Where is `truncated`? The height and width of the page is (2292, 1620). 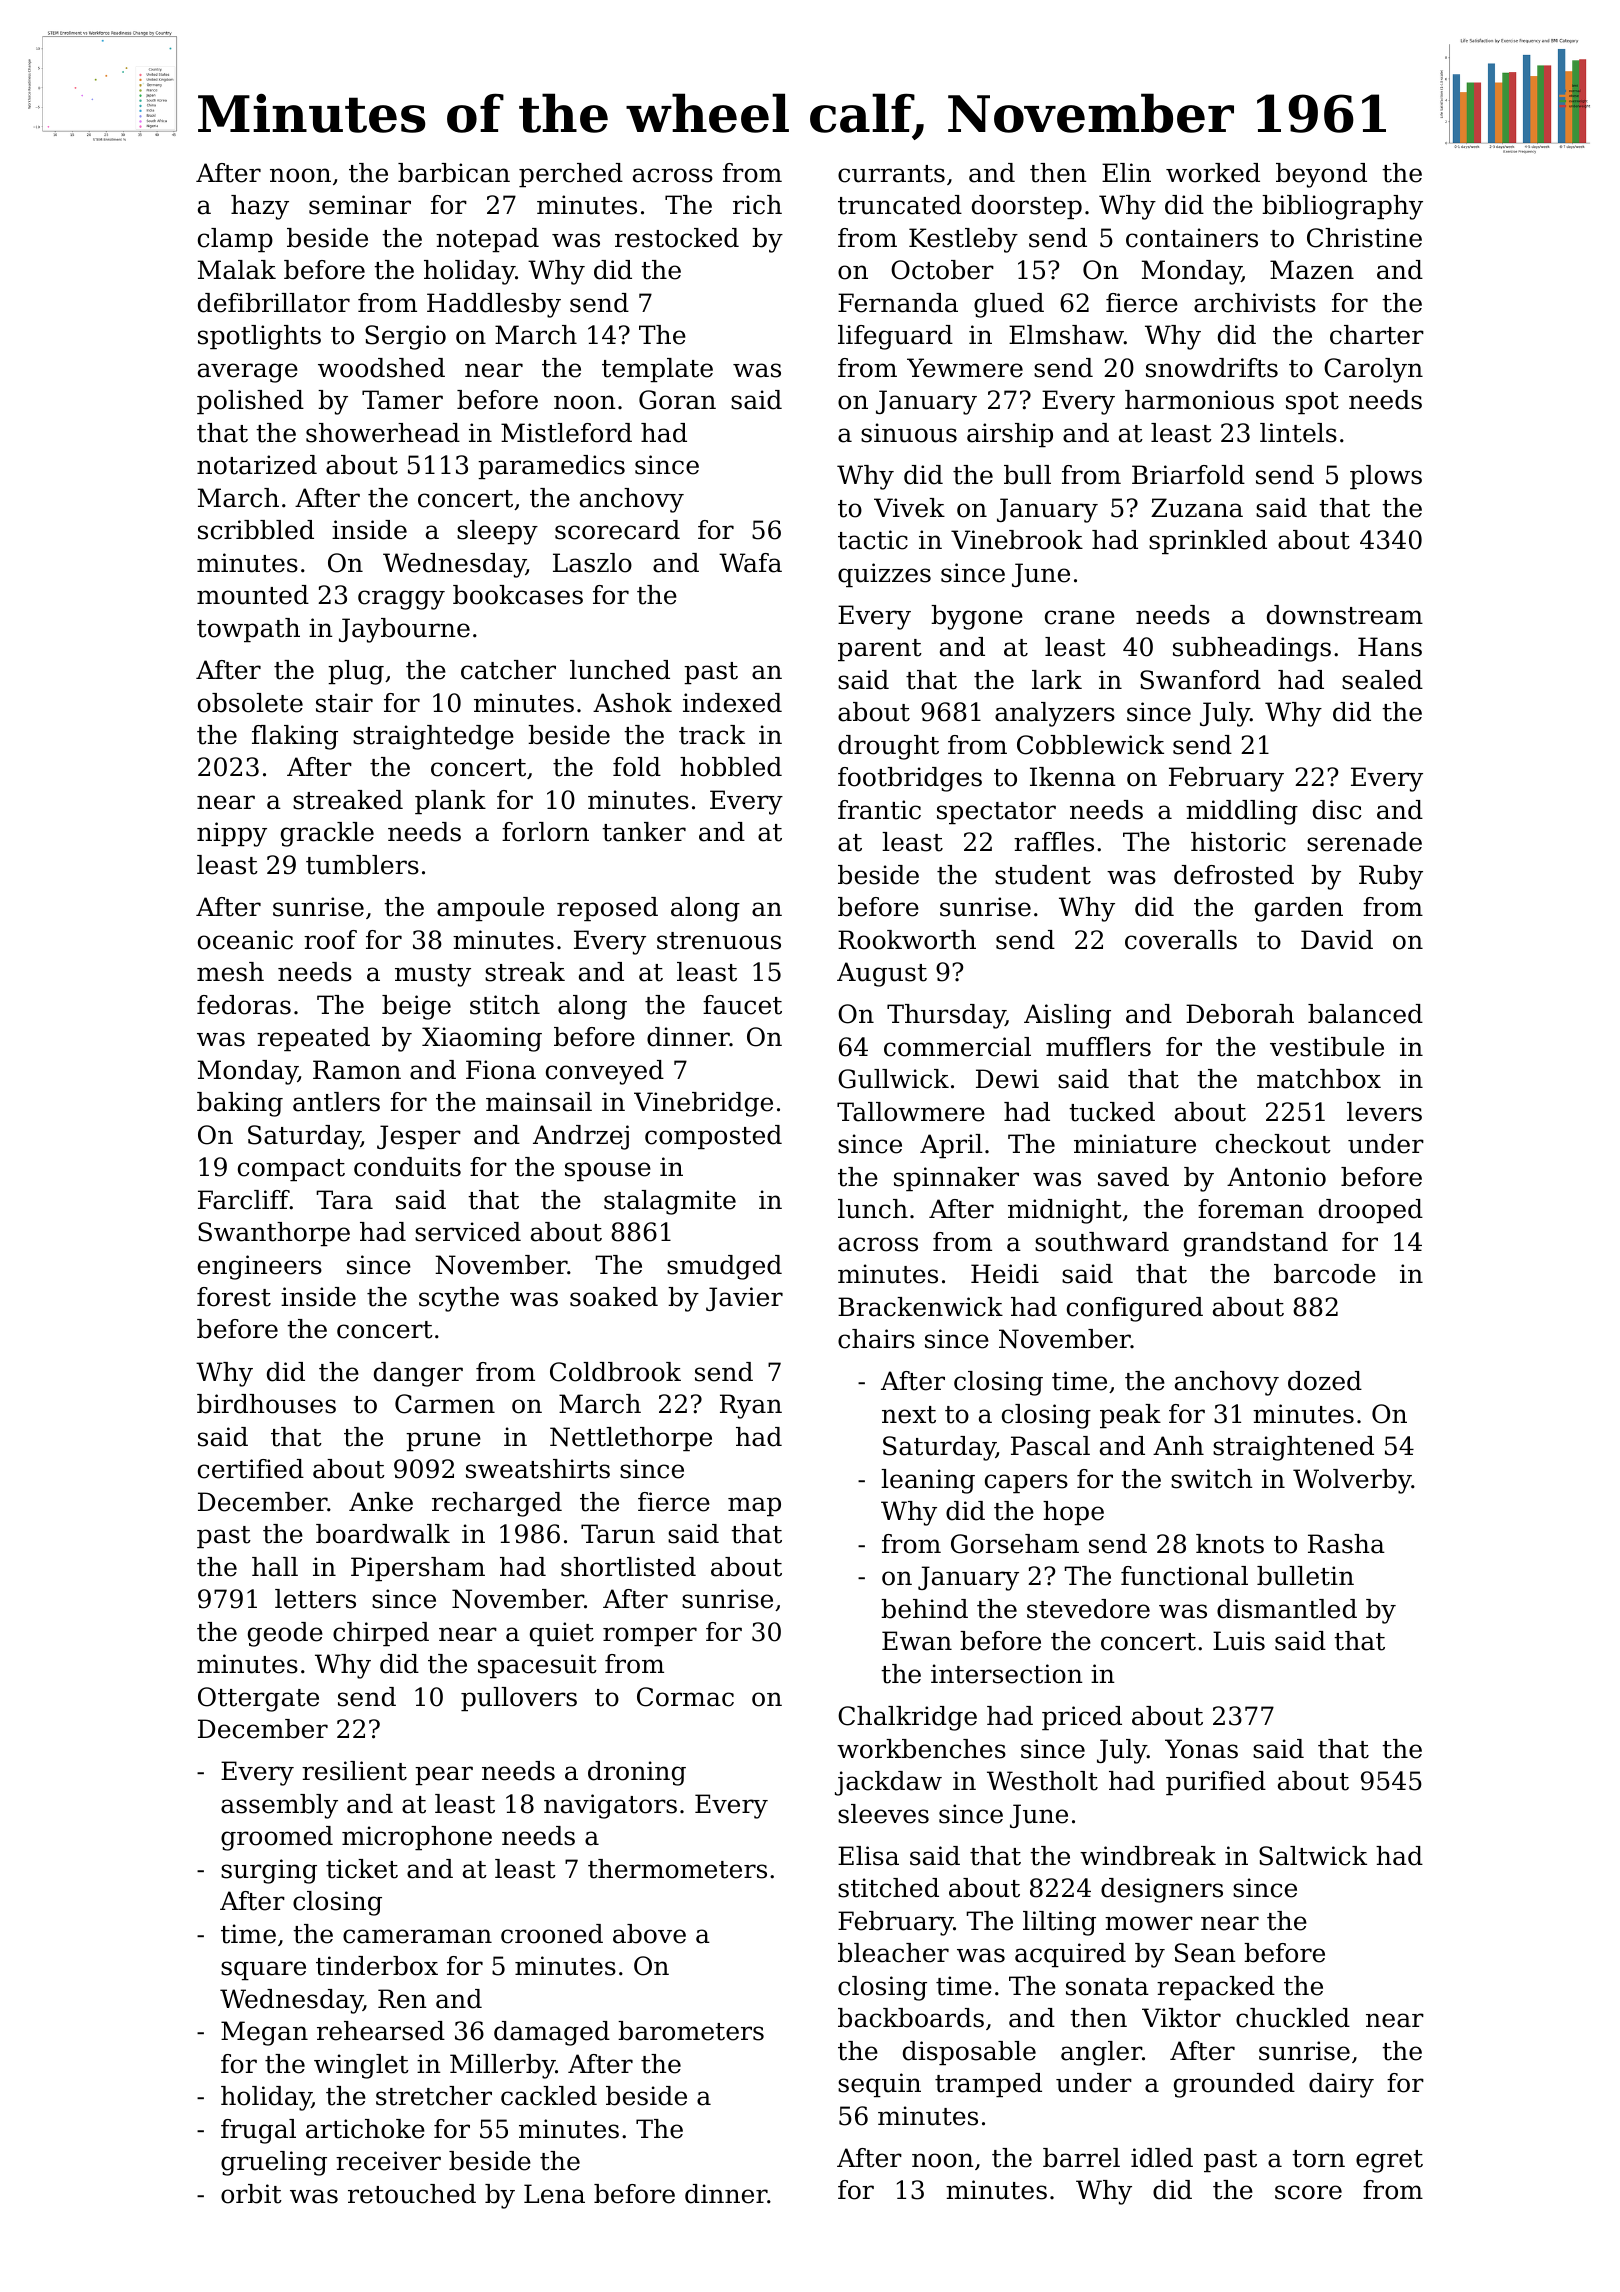 truncated is located at coordinates (900, 205).
